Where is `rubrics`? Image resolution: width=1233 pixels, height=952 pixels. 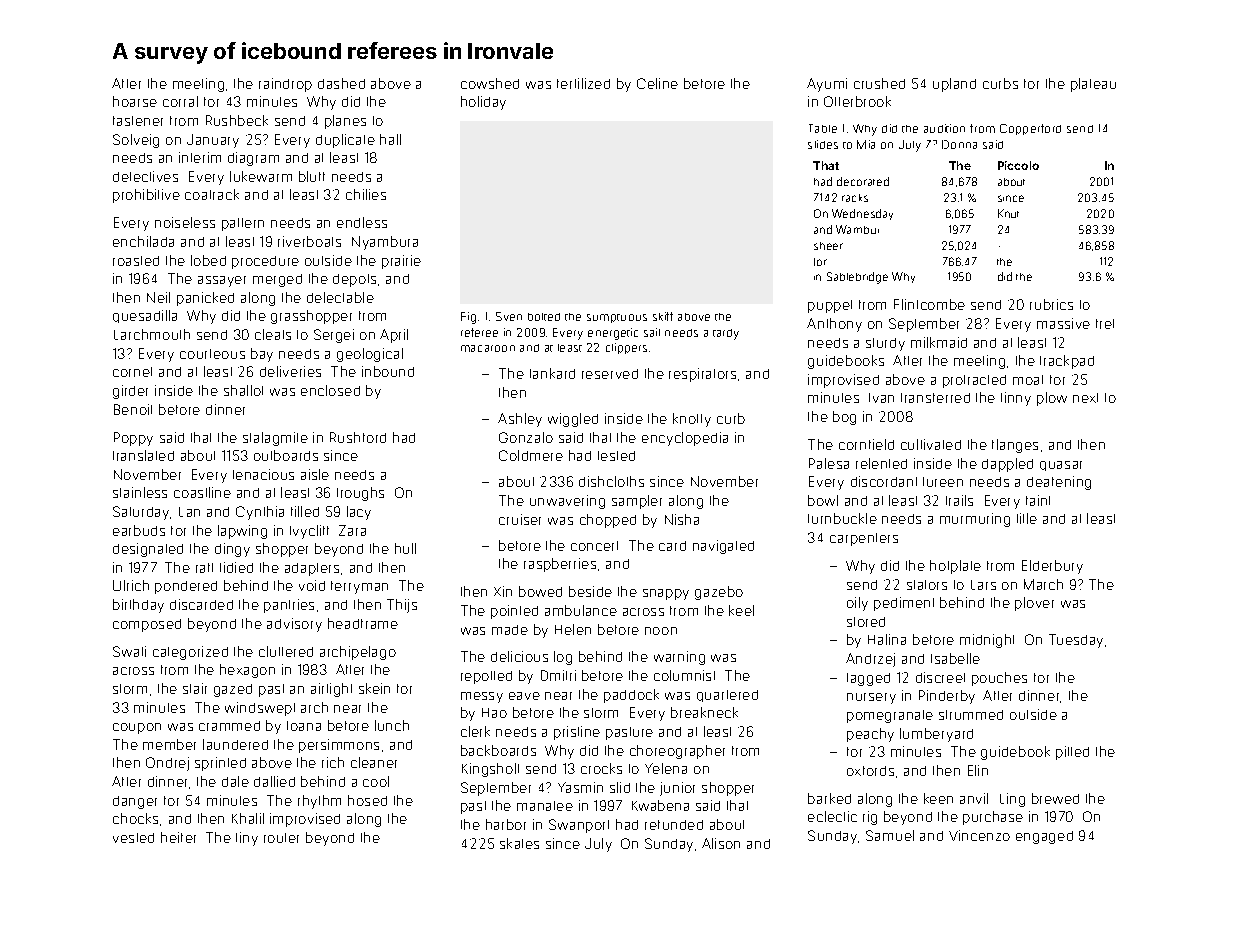 rubrics is located at coordinates (1051, 304).
